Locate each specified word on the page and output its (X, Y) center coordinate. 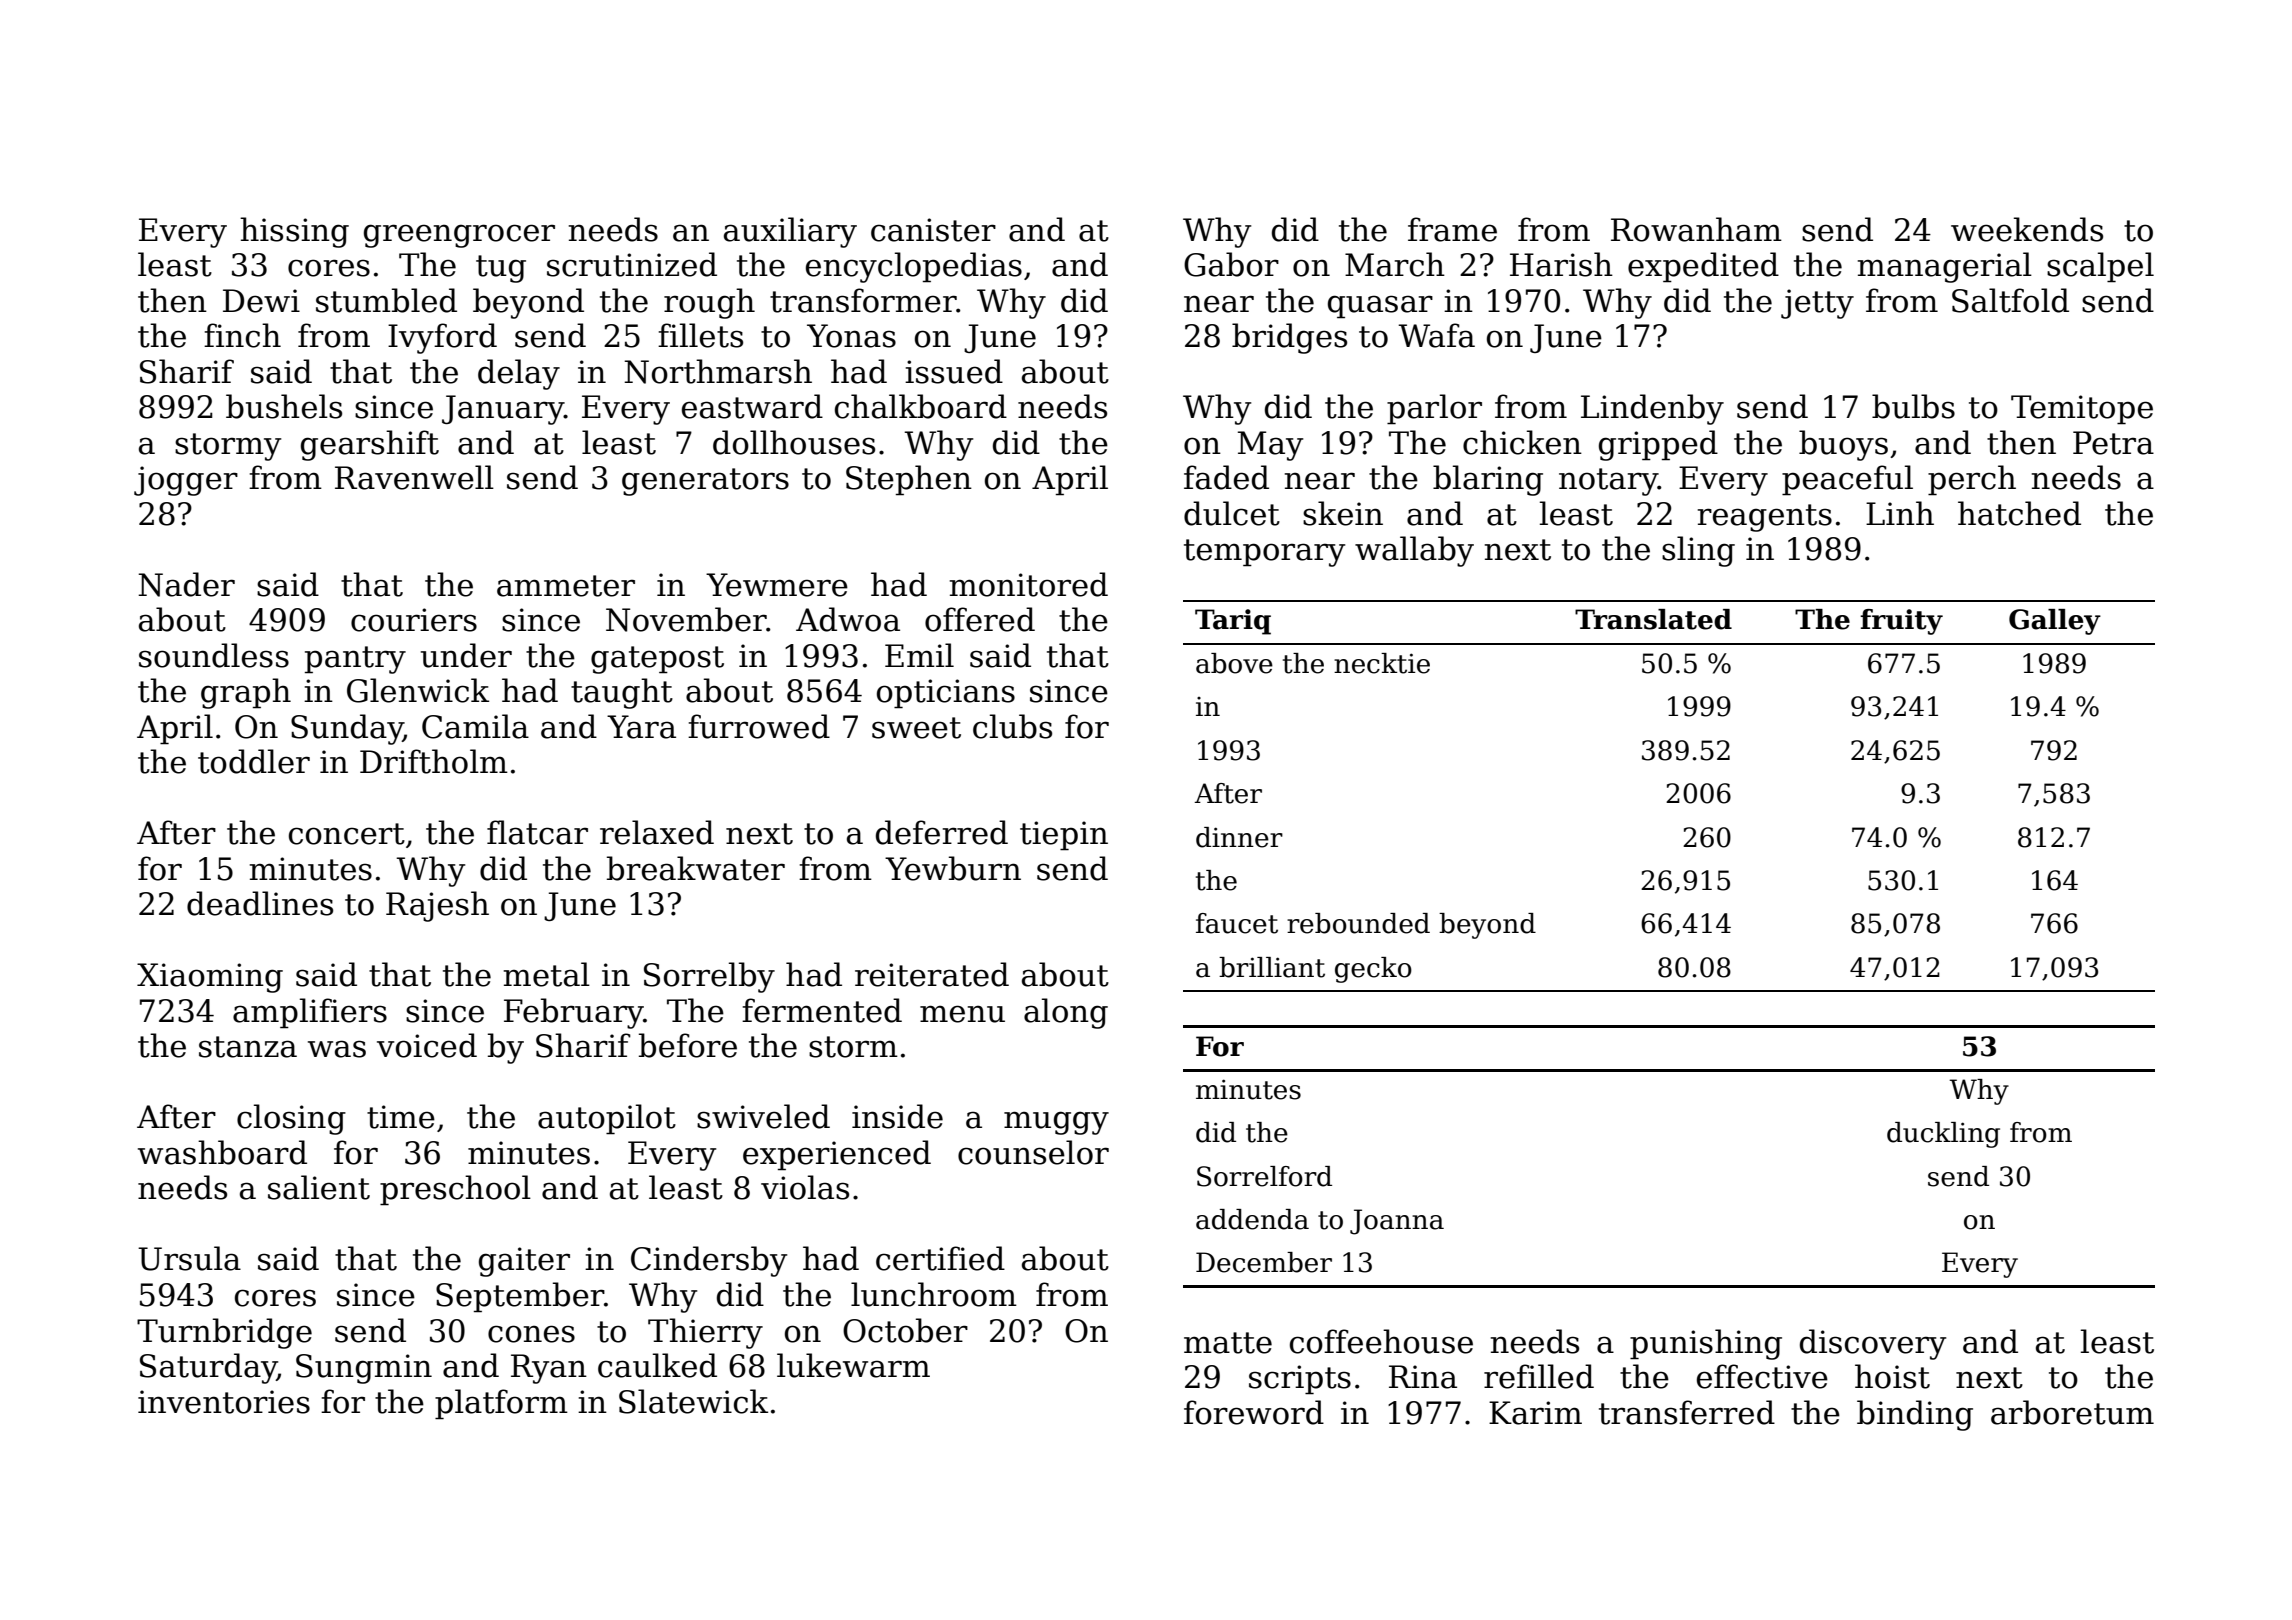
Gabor (1231, 264)
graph (246, 693)
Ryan (549, 1369)
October (905, 1330)
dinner (1239, 837)
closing (291, 1119)
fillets (700, 335)
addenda (1252, 1219)
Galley (2055, 622)
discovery (1873, 1344)
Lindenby (1652, 409)
